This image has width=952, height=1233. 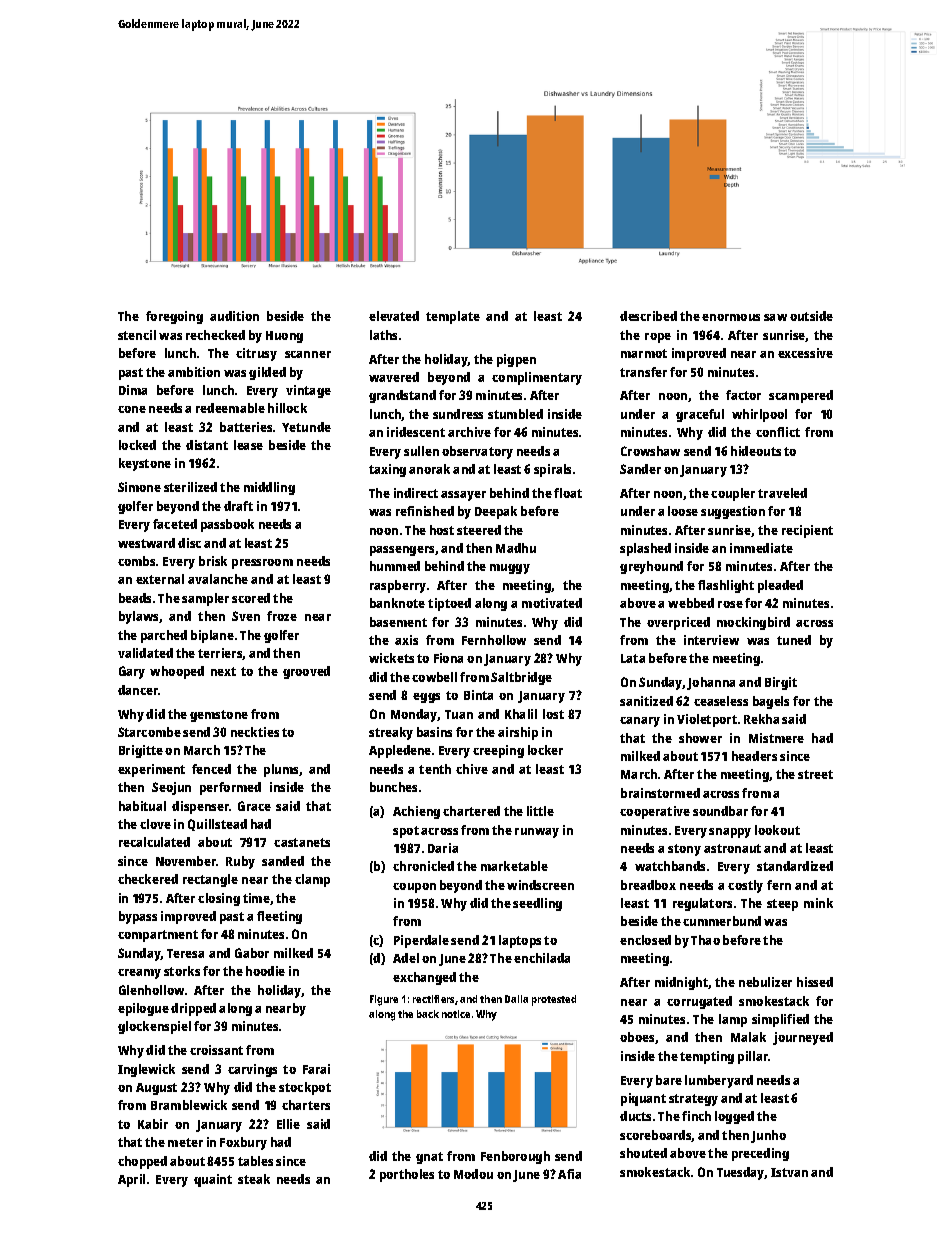 What do you see at coordinates (394, 316) in the image?
I see `elevated` at bounding box center [394, 316].
